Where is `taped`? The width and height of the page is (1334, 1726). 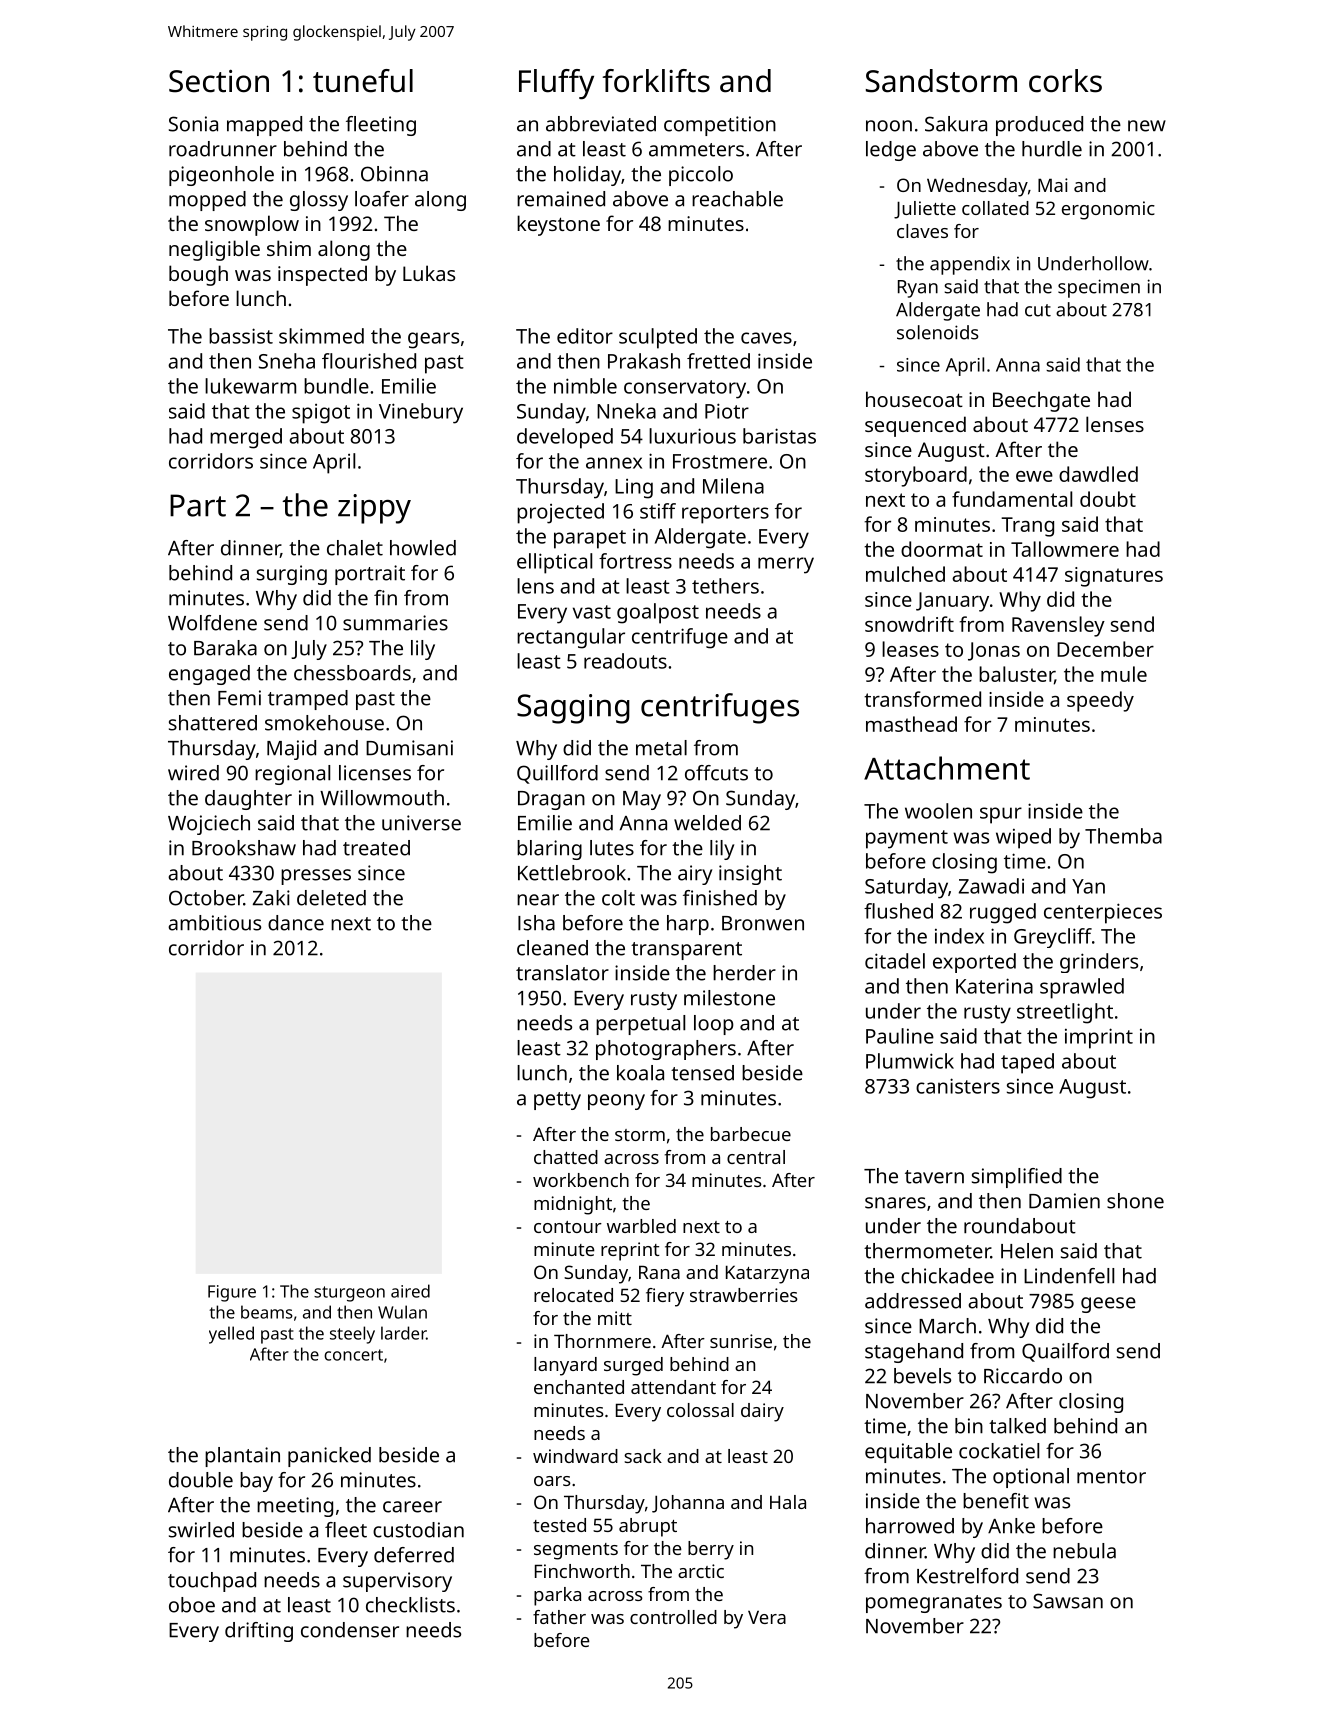
taped is located at coordinates (1027, 1063).
